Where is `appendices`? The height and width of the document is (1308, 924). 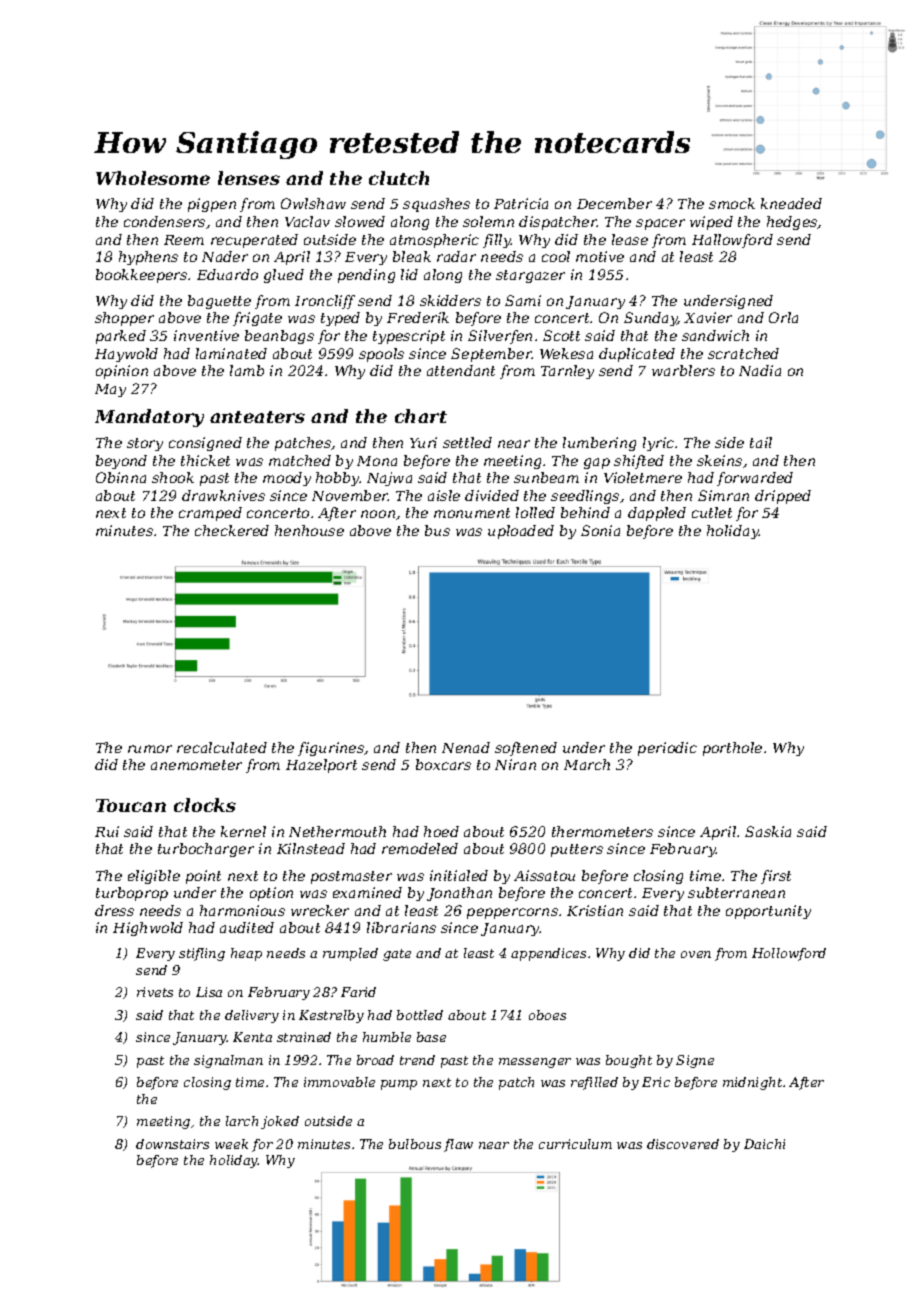
appendices is located at coordinates (548, 954).
